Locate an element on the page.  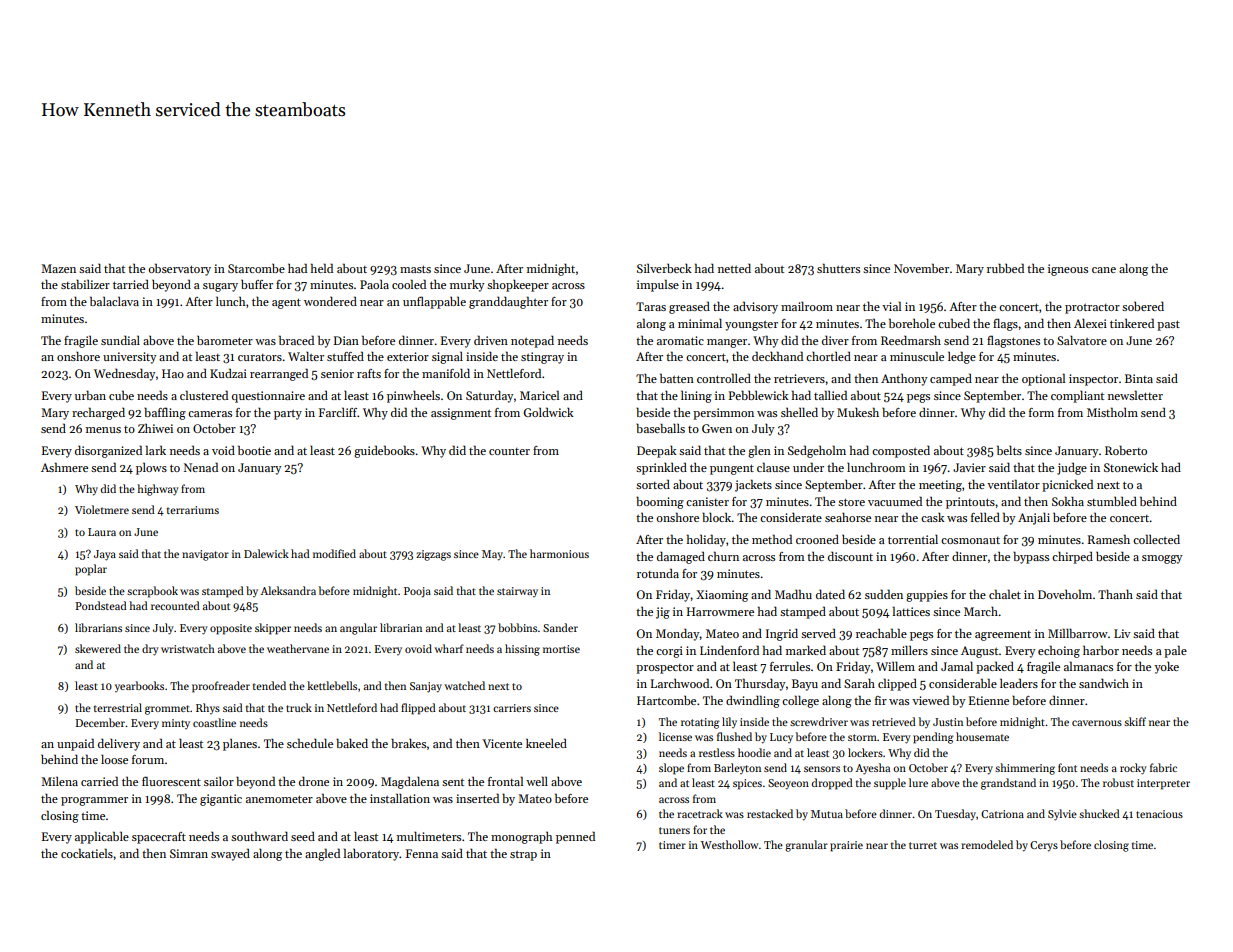
chalet is located at coordinates (1005, 594).
